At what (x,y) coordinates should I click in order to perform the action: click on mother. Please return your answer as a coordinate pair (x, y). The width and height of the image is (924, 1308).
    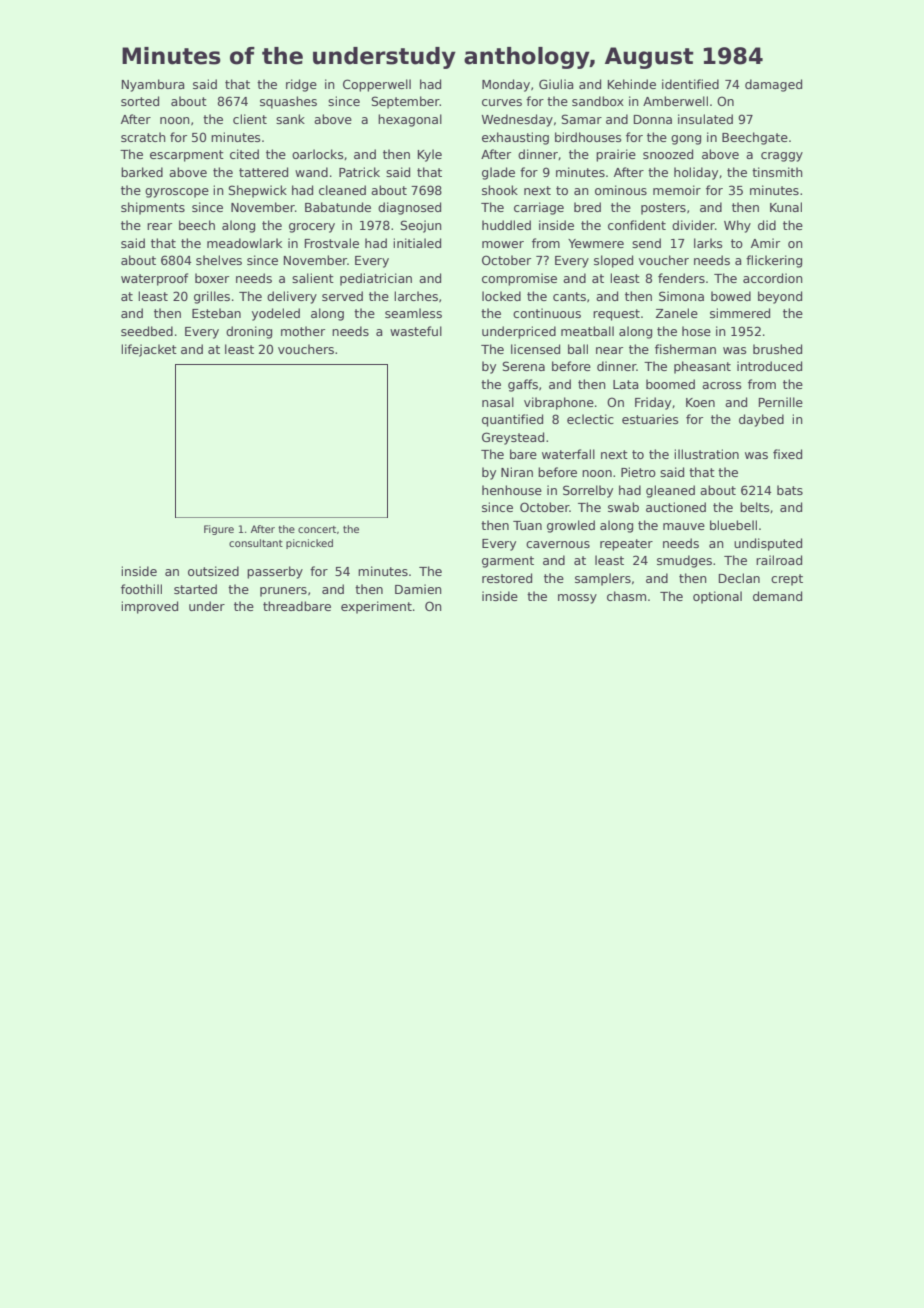
    Looking at the image, I should click on (303, 331).
